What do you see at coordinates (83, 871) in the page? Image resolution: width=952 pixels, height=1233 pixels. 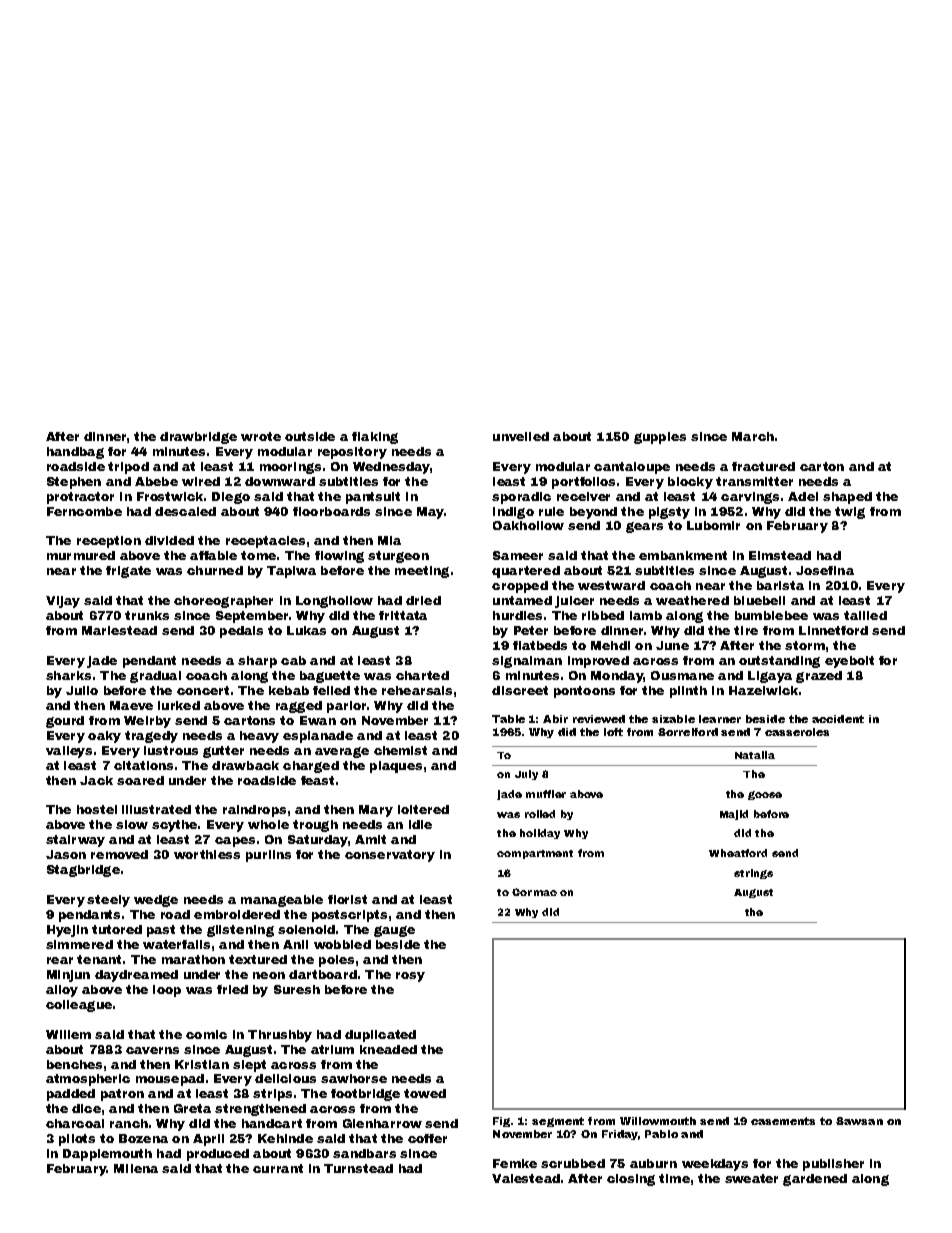 I see `Stagbridge` at bounding box center [83, 871].
